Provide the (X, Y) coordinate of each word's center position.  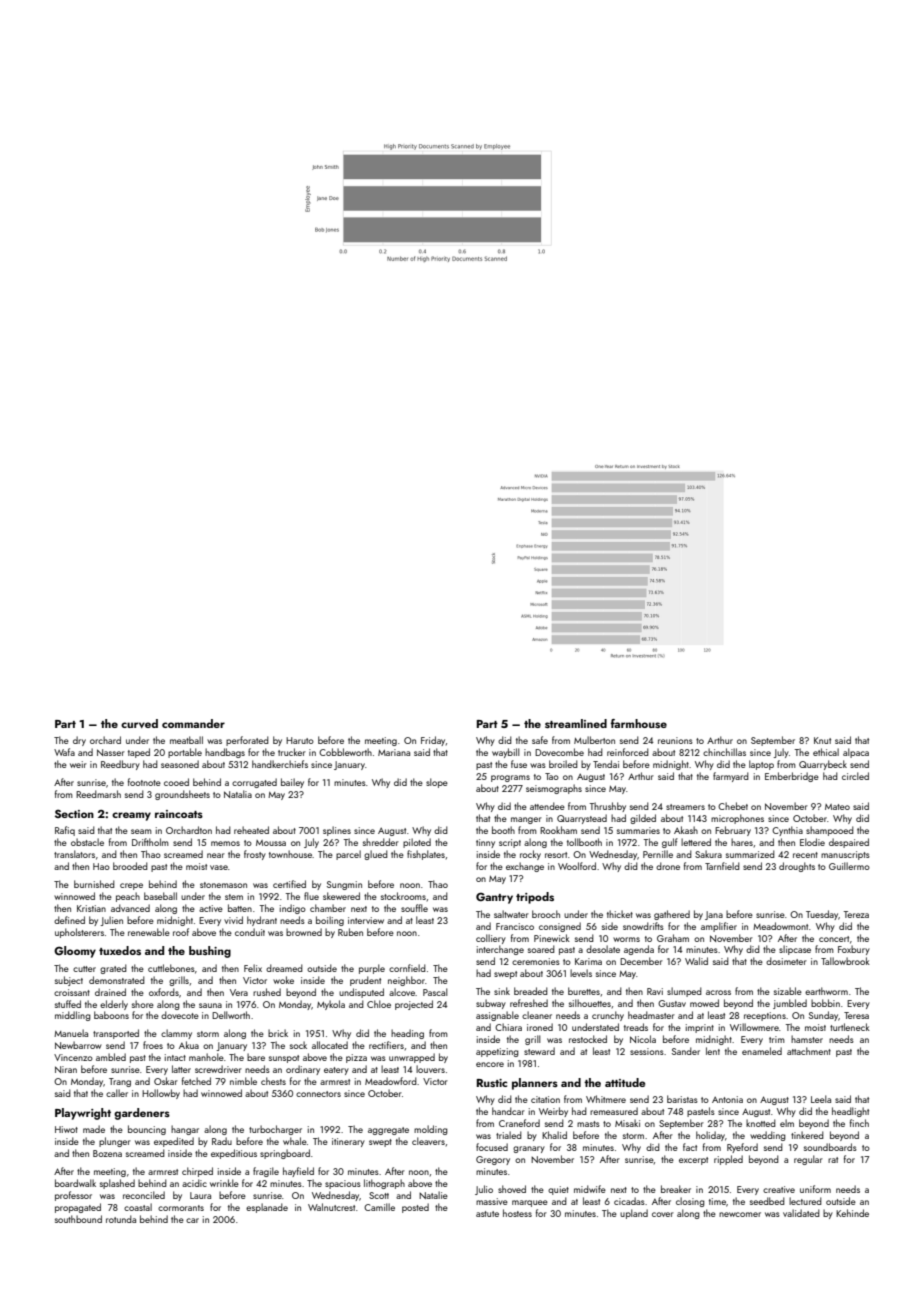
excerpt (693, 1161)
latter (181, 1069)
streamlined (576, 723)
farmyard (731, 777)
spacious (343, 1184)
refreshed (529, 1003)
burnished (94, 884)
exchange (525, 867)
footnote (144, 782)
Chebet (733, 806)
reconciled (144, 1195)
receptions (765, 1016)
